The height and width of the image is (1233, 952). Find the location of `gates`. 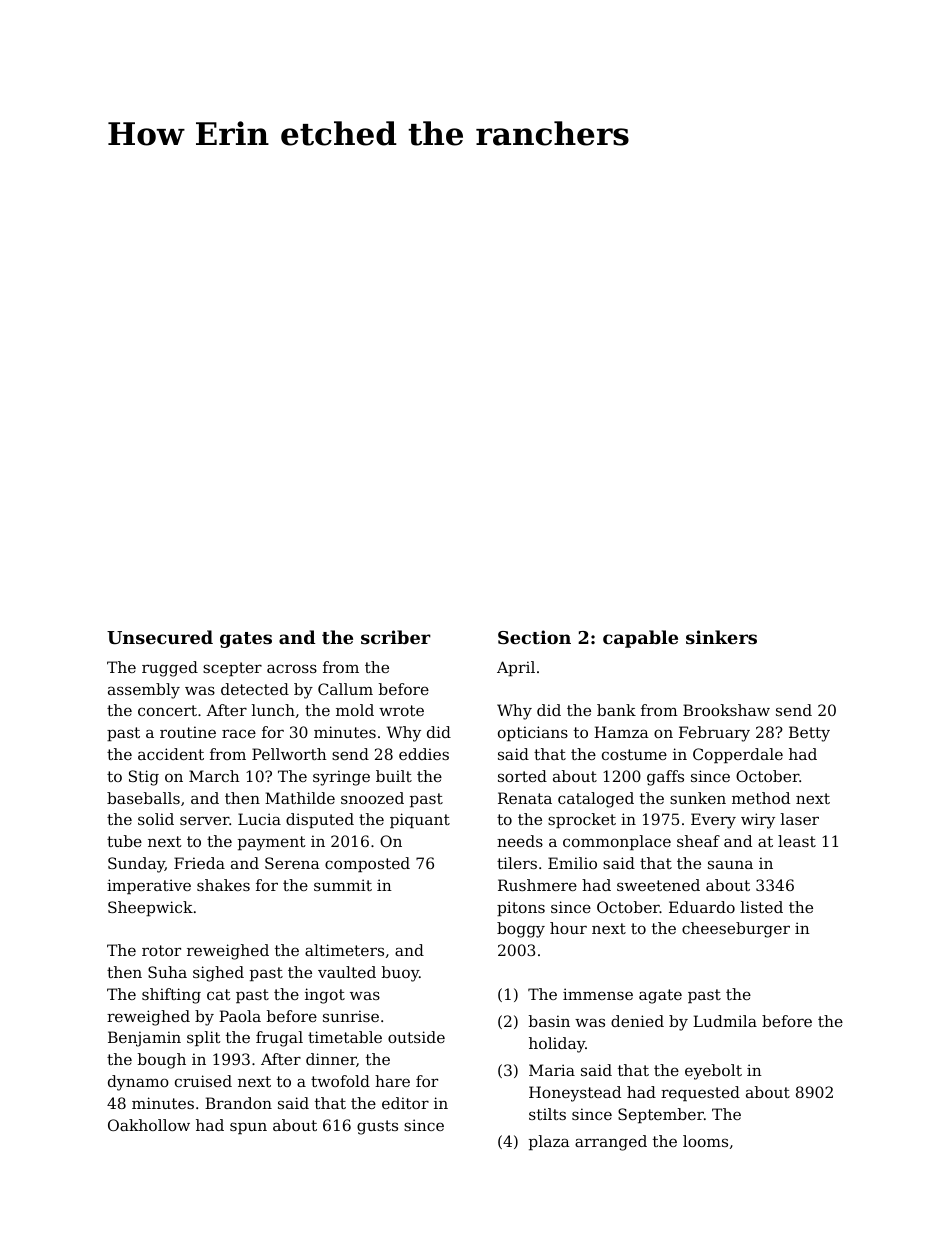

gates is located at coordinates (246, 640).
